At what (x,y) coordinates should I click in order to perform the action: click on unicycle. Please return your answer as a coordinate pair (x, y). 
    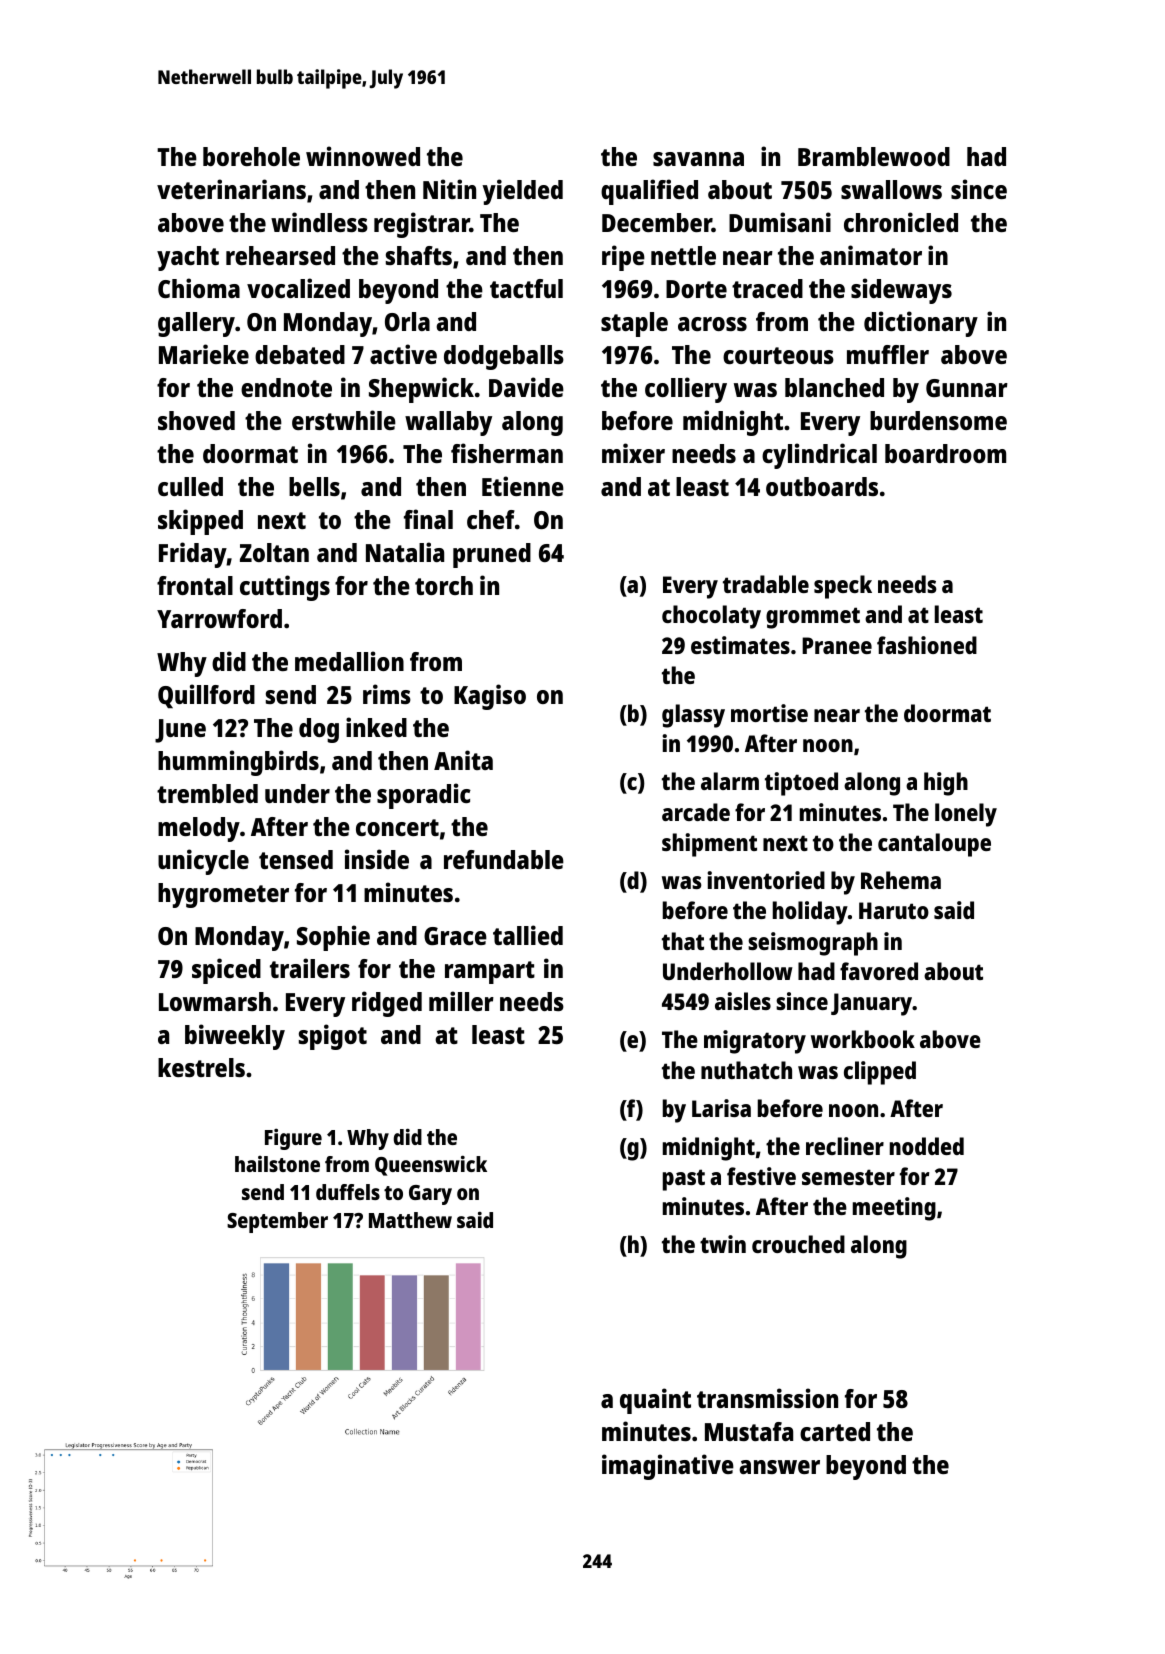
    Looking at the image, I should click on (203, 862).
